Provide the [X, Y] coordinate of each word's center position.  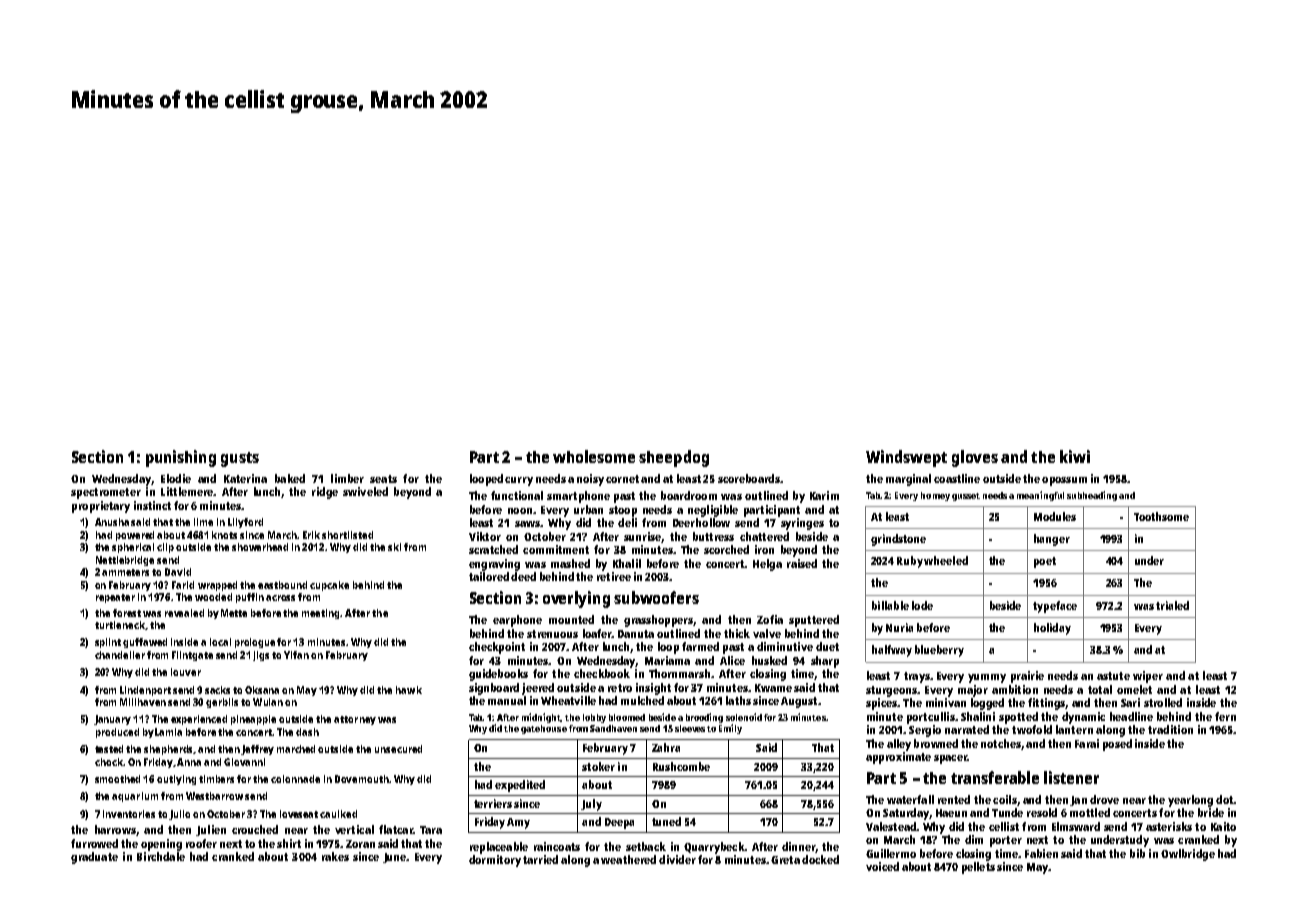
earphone [517, 621]
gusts [240, 459]
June [394, 858]
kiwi [1075, 456]
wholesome [594, 456]
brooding [704, 718]
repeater [115, 598]
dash [307, 732]
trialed [1172, 605]
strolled [1163, 702]
